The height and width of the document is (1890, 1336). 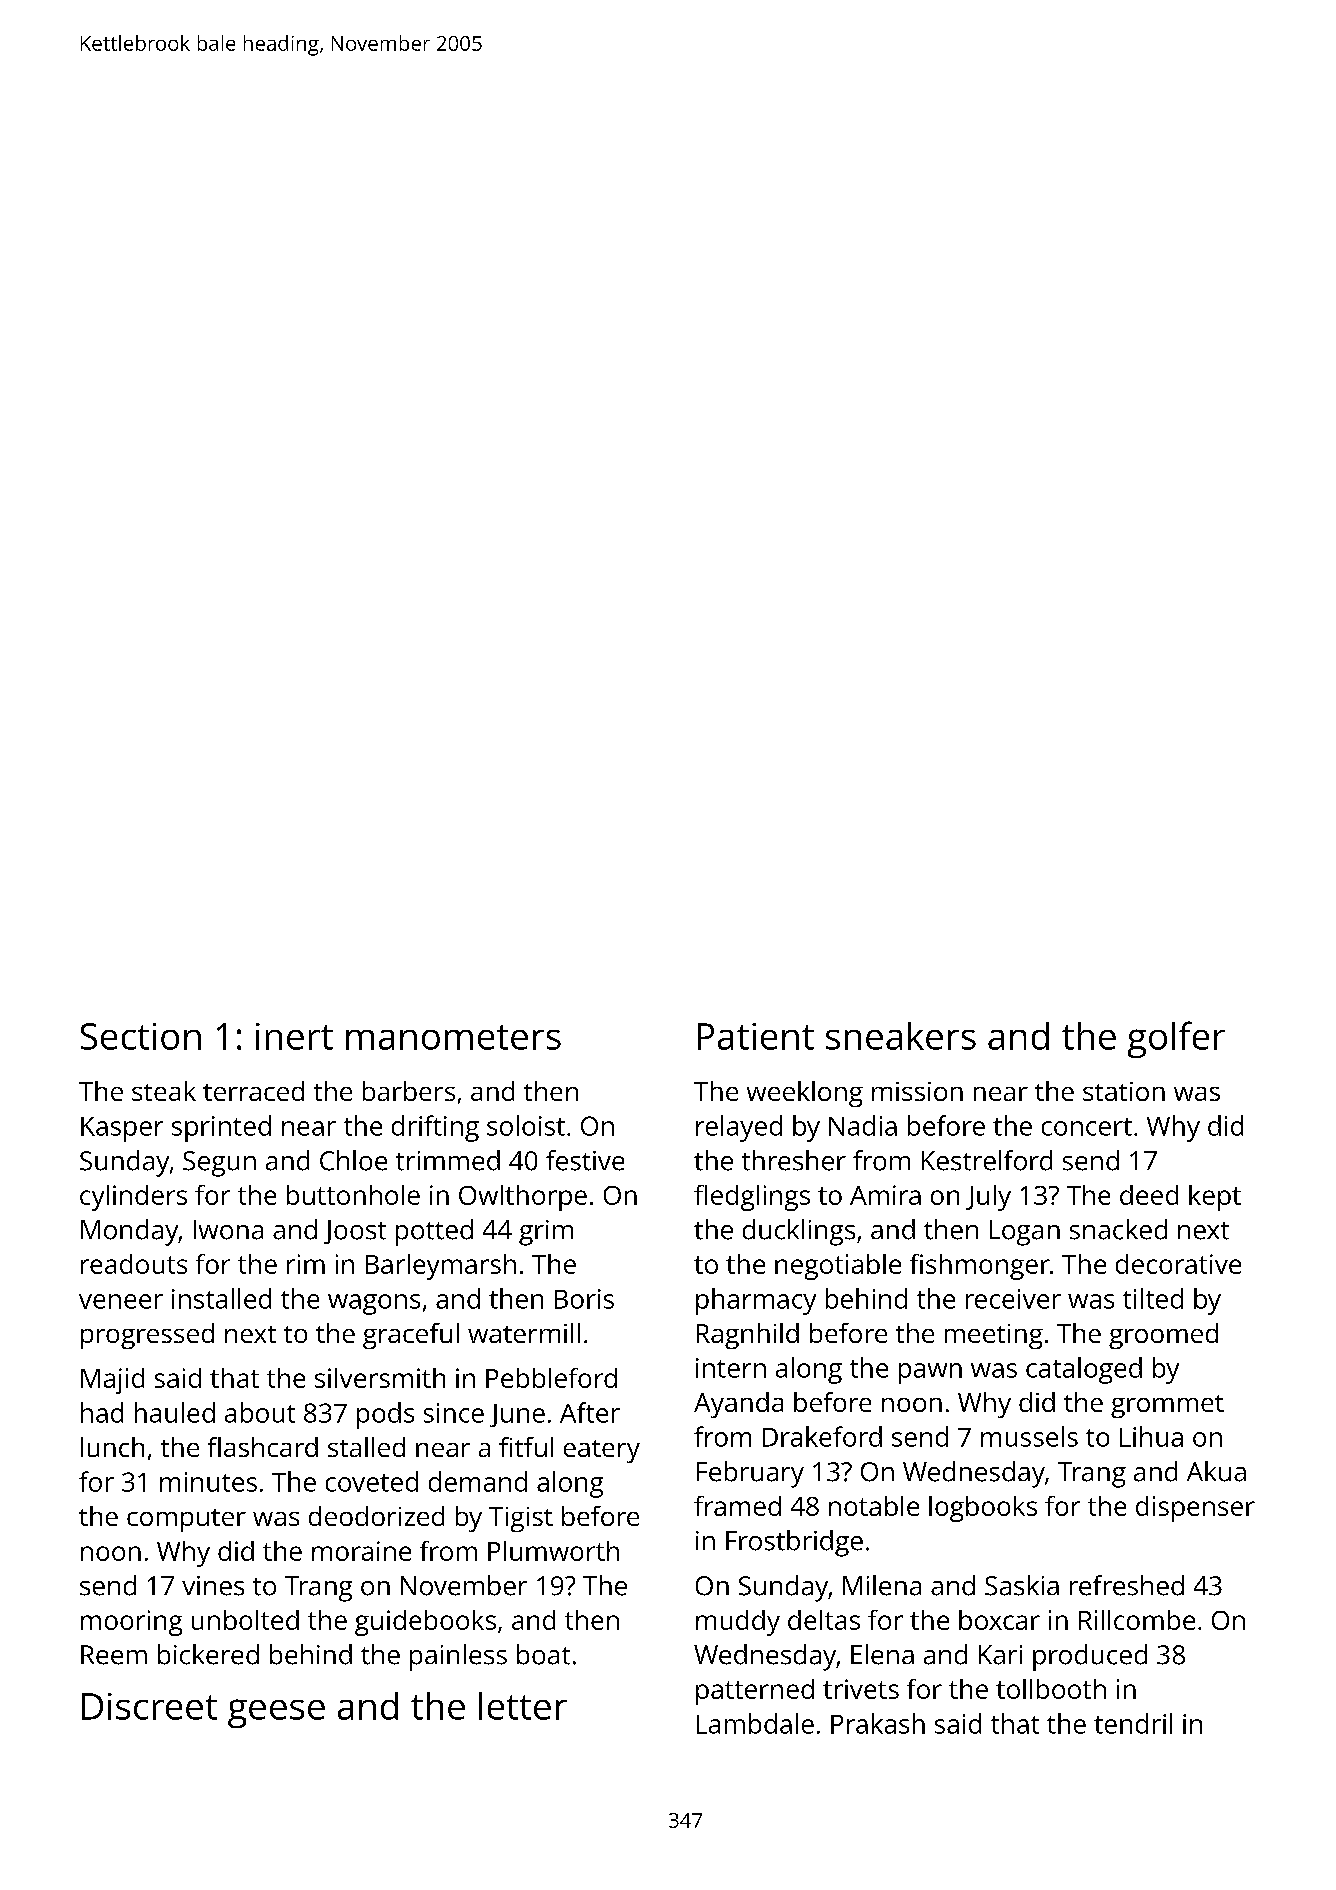 I want to click on drifting, so click(x=435, y=1128).
